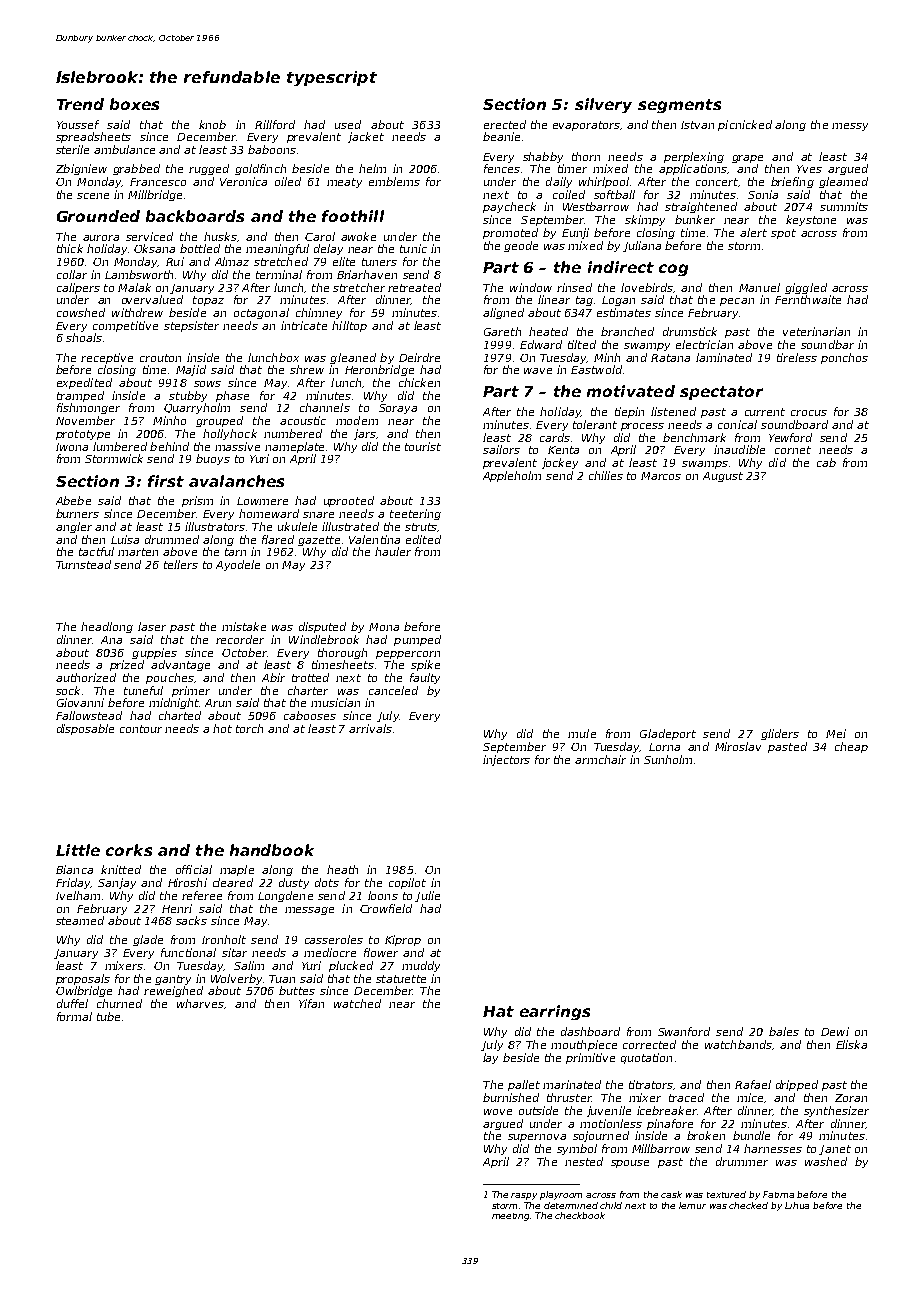 The width and height of the page is (924, 1308). I want to click on used, so click(348, 124).
